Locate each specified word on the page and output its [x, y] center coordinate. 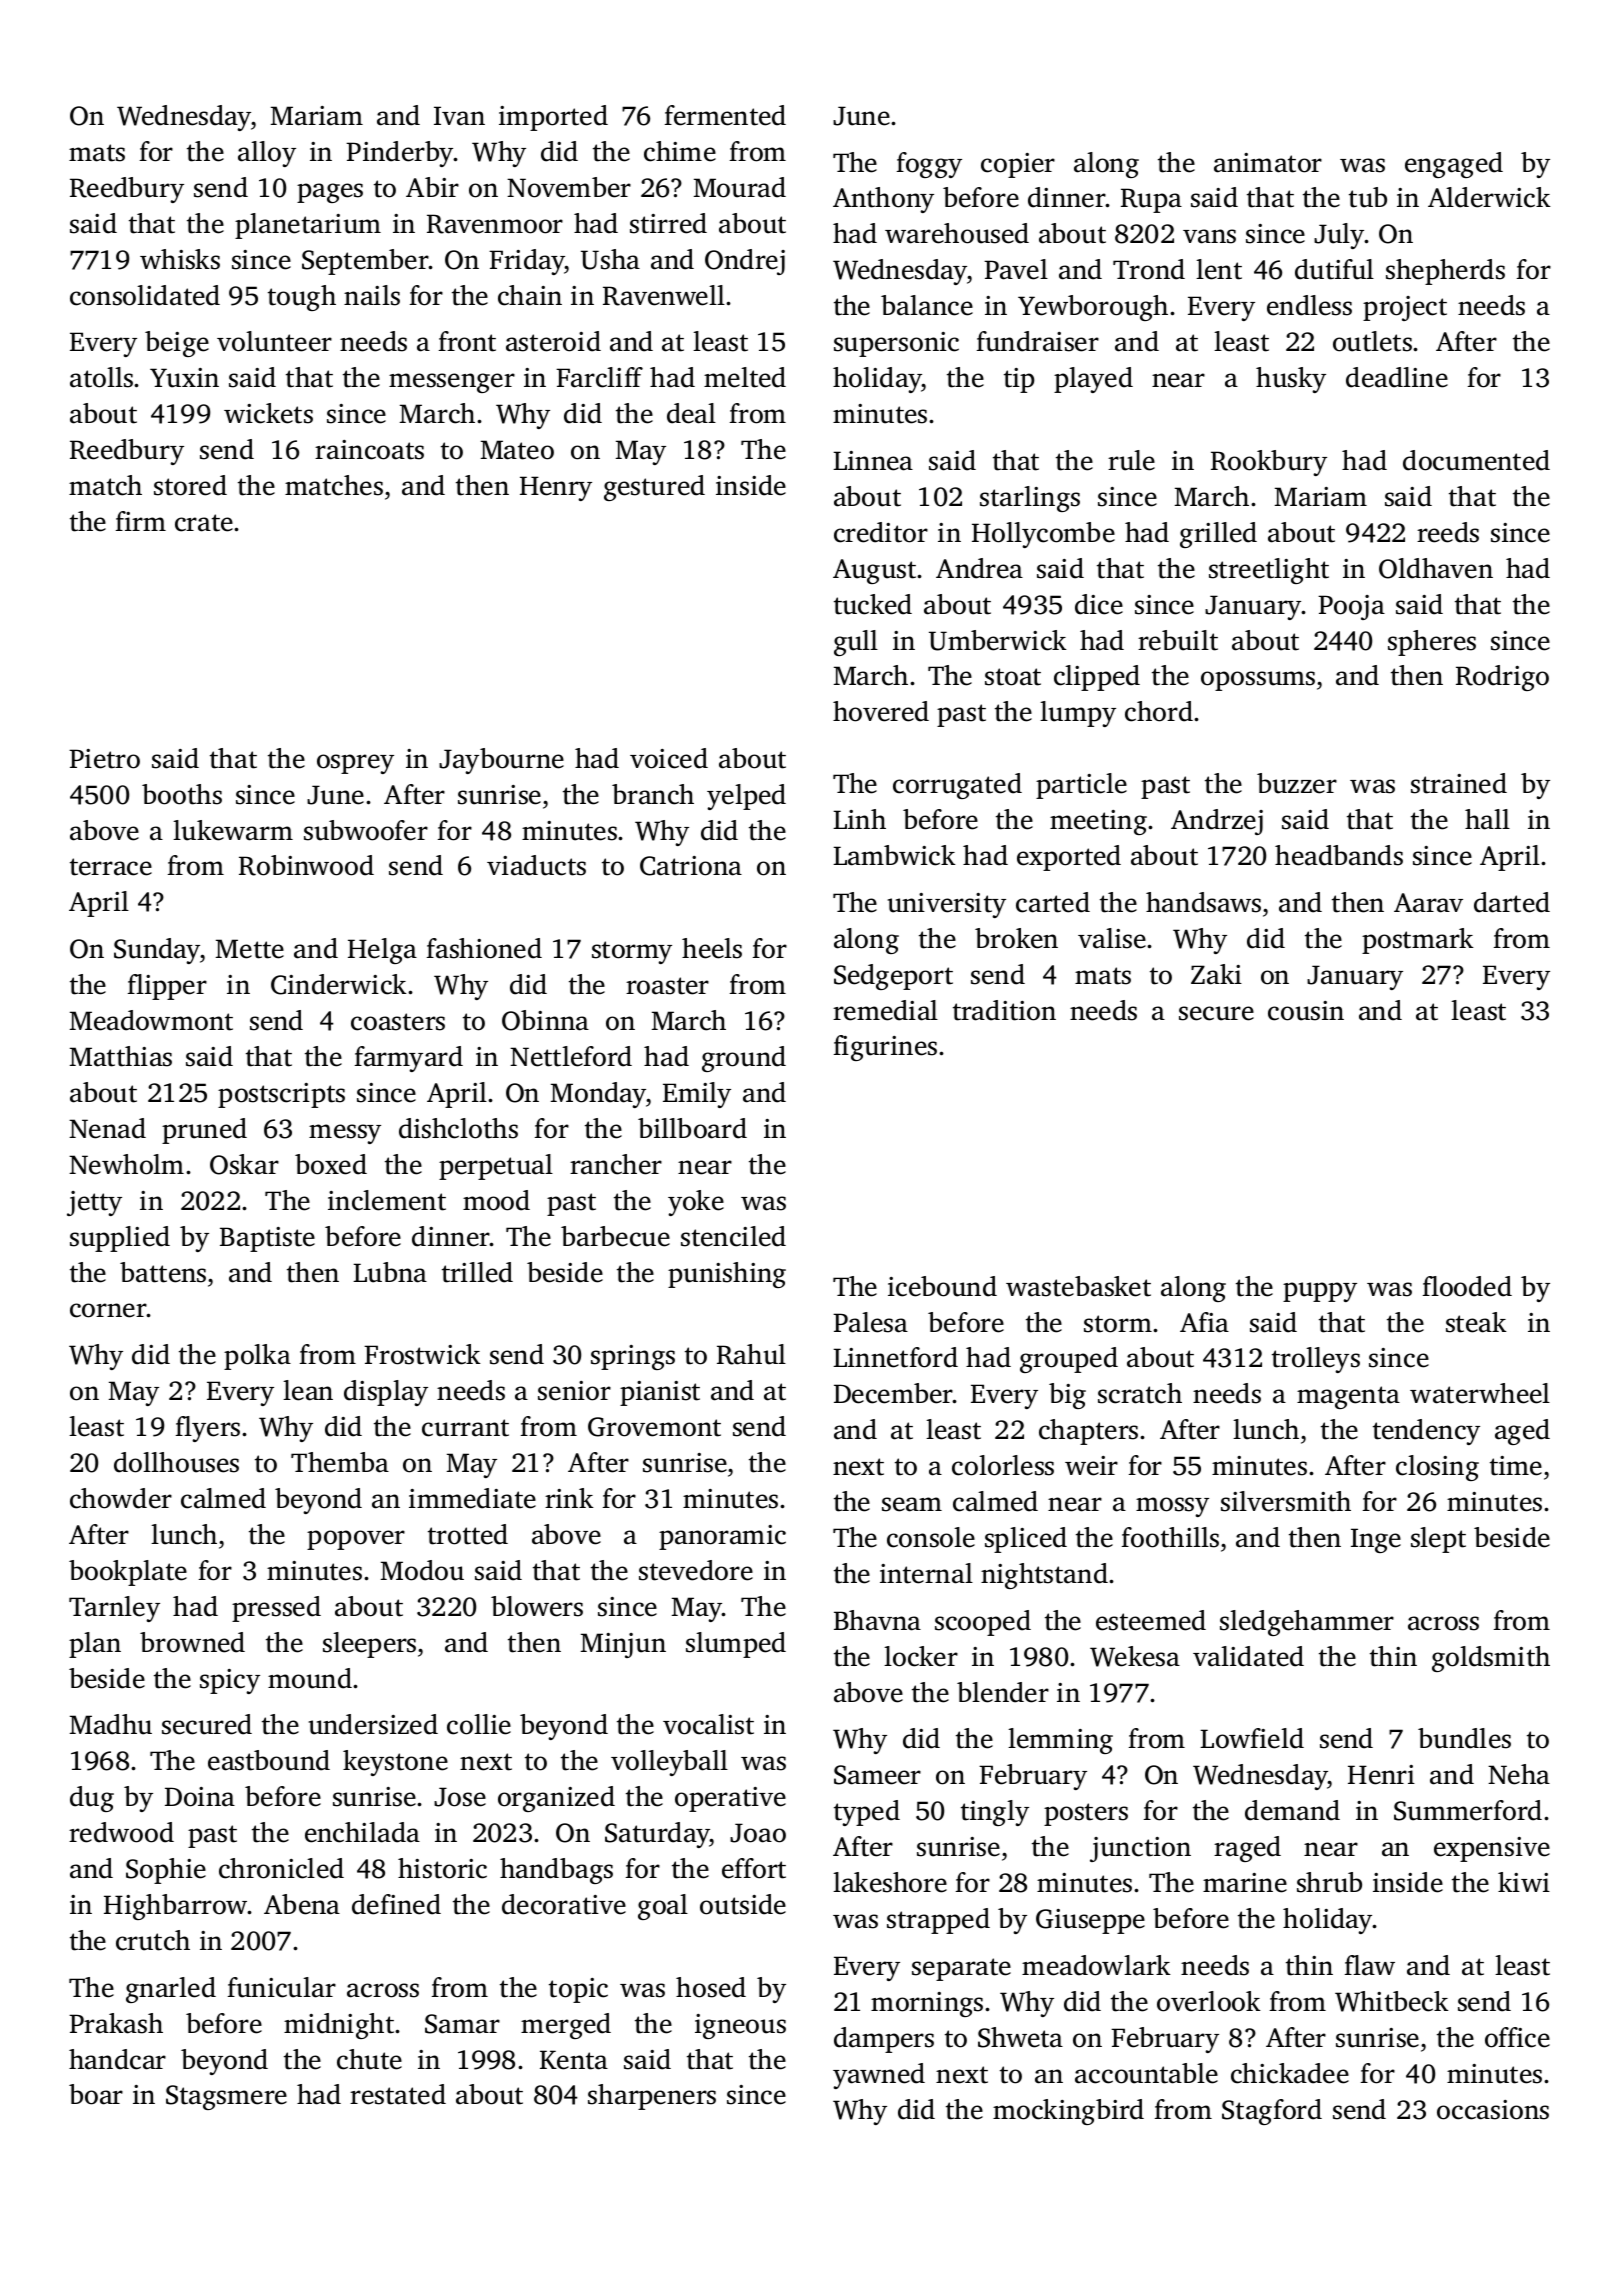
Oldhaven [1436, 568]
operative [730, 1799]
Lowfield [1252, 1738]
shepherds [1445, 272]
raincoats [369, 450]
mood [496, 1200]
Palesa [870, 1322]
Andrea [979, 568]
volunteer [274, 341]
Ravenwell [664, 295]
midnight [339, 2026]
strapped [938, 1921]
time [1516, 1466]
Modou [422, 1570]
